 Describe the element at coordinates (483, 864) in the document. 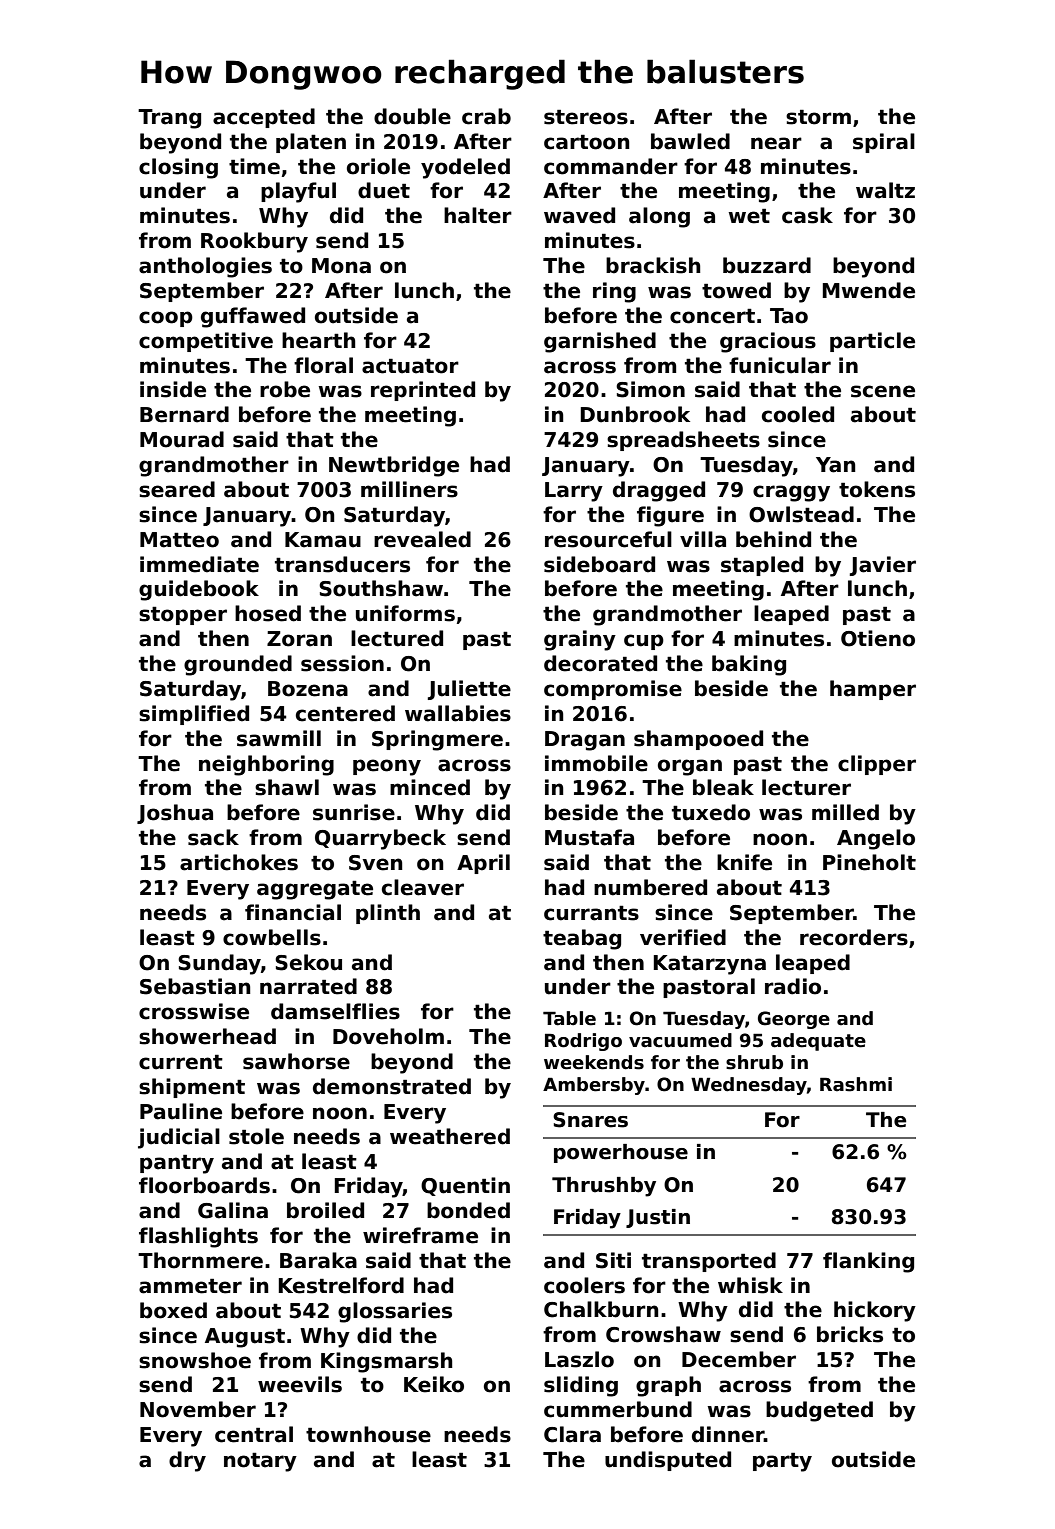

I see `April` at that location.
